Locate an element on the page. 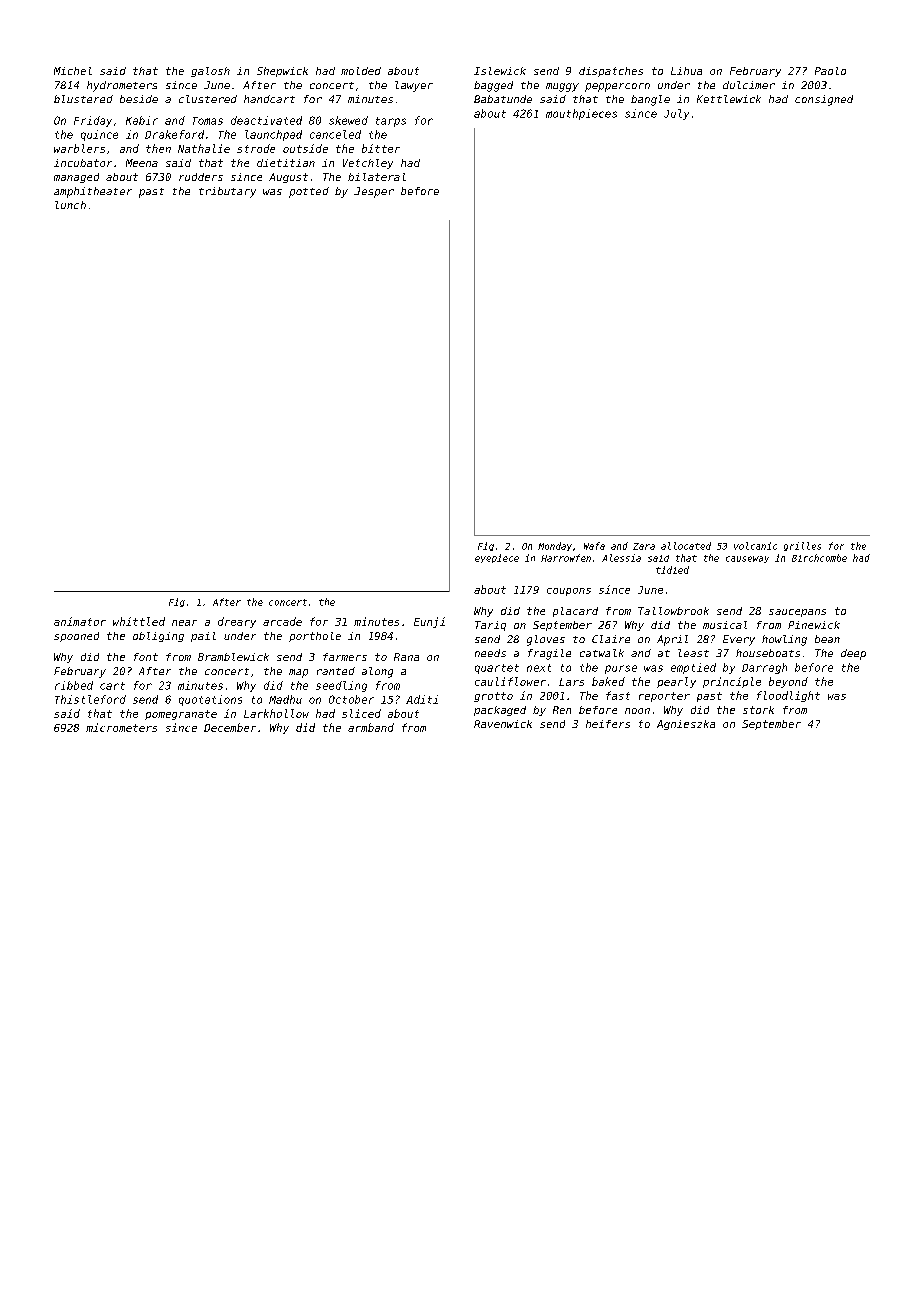  muggy is located at coordinates (562, 87).
